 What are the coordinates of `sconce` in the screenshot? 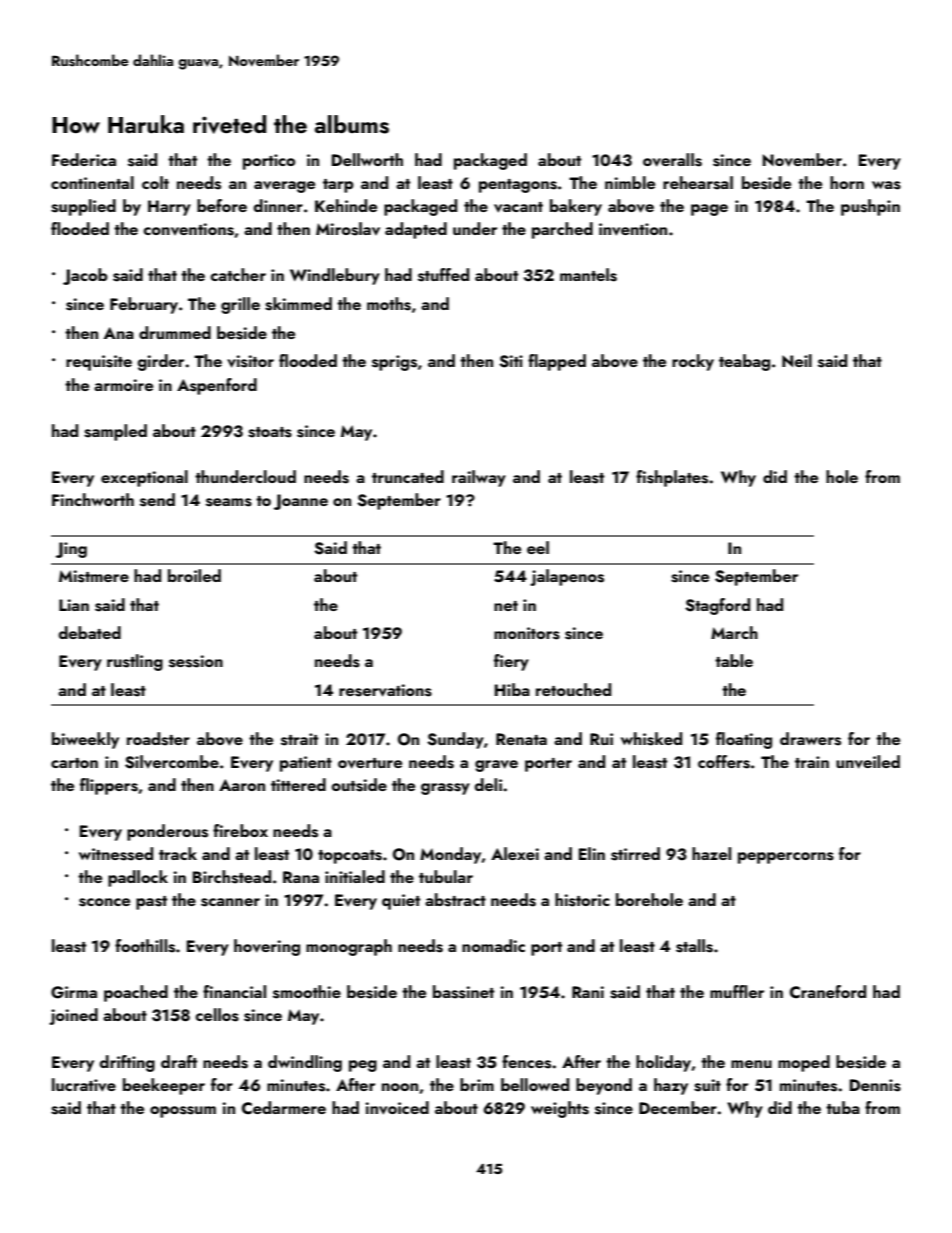 It's located at (104, 902).
